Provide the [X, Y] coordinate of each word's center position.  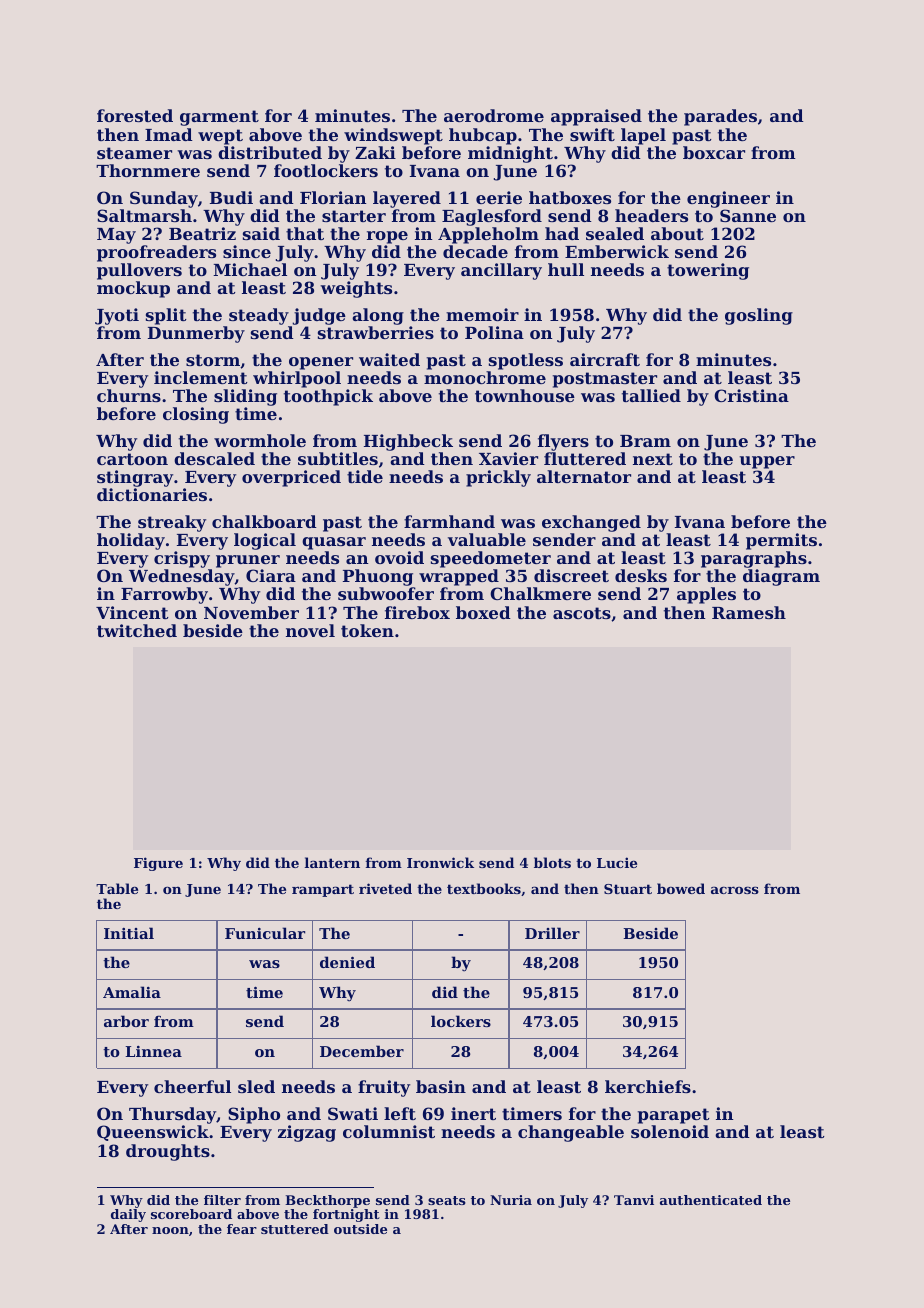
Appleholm [488, 235]
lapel [643, 136]
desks [641, 575]
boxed [483, 612]
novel [310, 630]
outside [360, 1229]
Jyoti [117, 316]
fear [242, 1229]
